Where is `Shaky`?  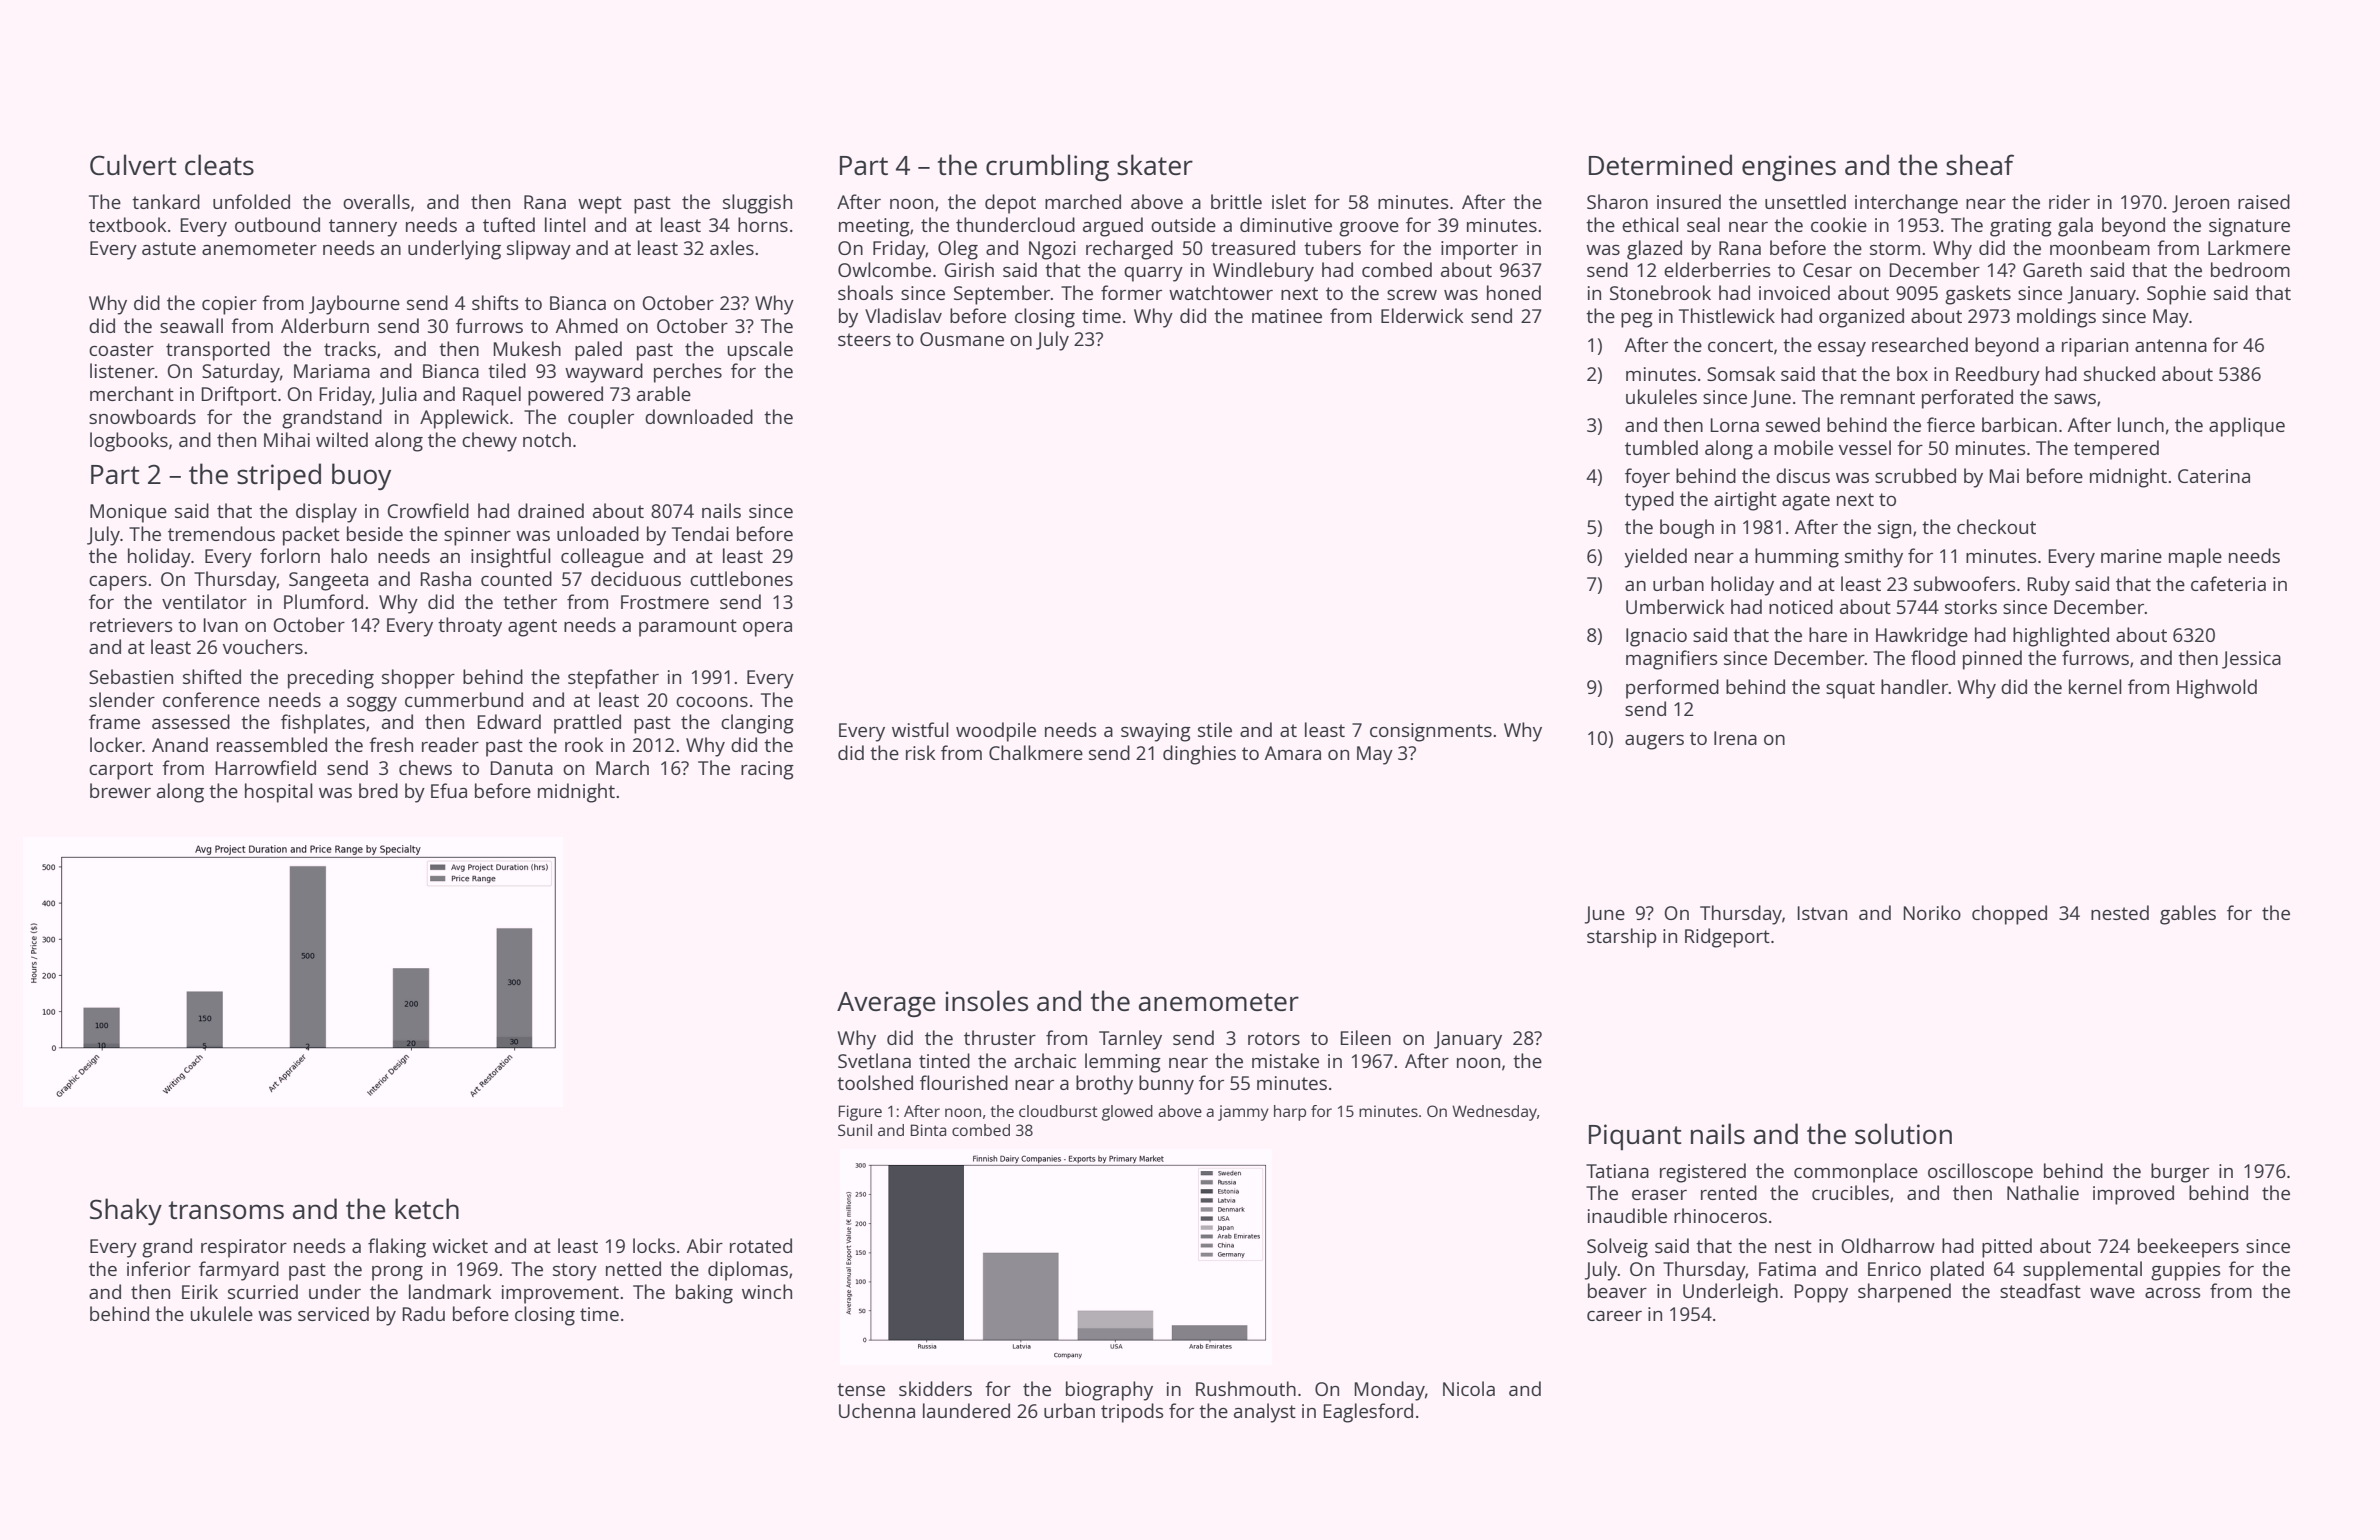
Shaky is located at coordinates (126, 1211).
